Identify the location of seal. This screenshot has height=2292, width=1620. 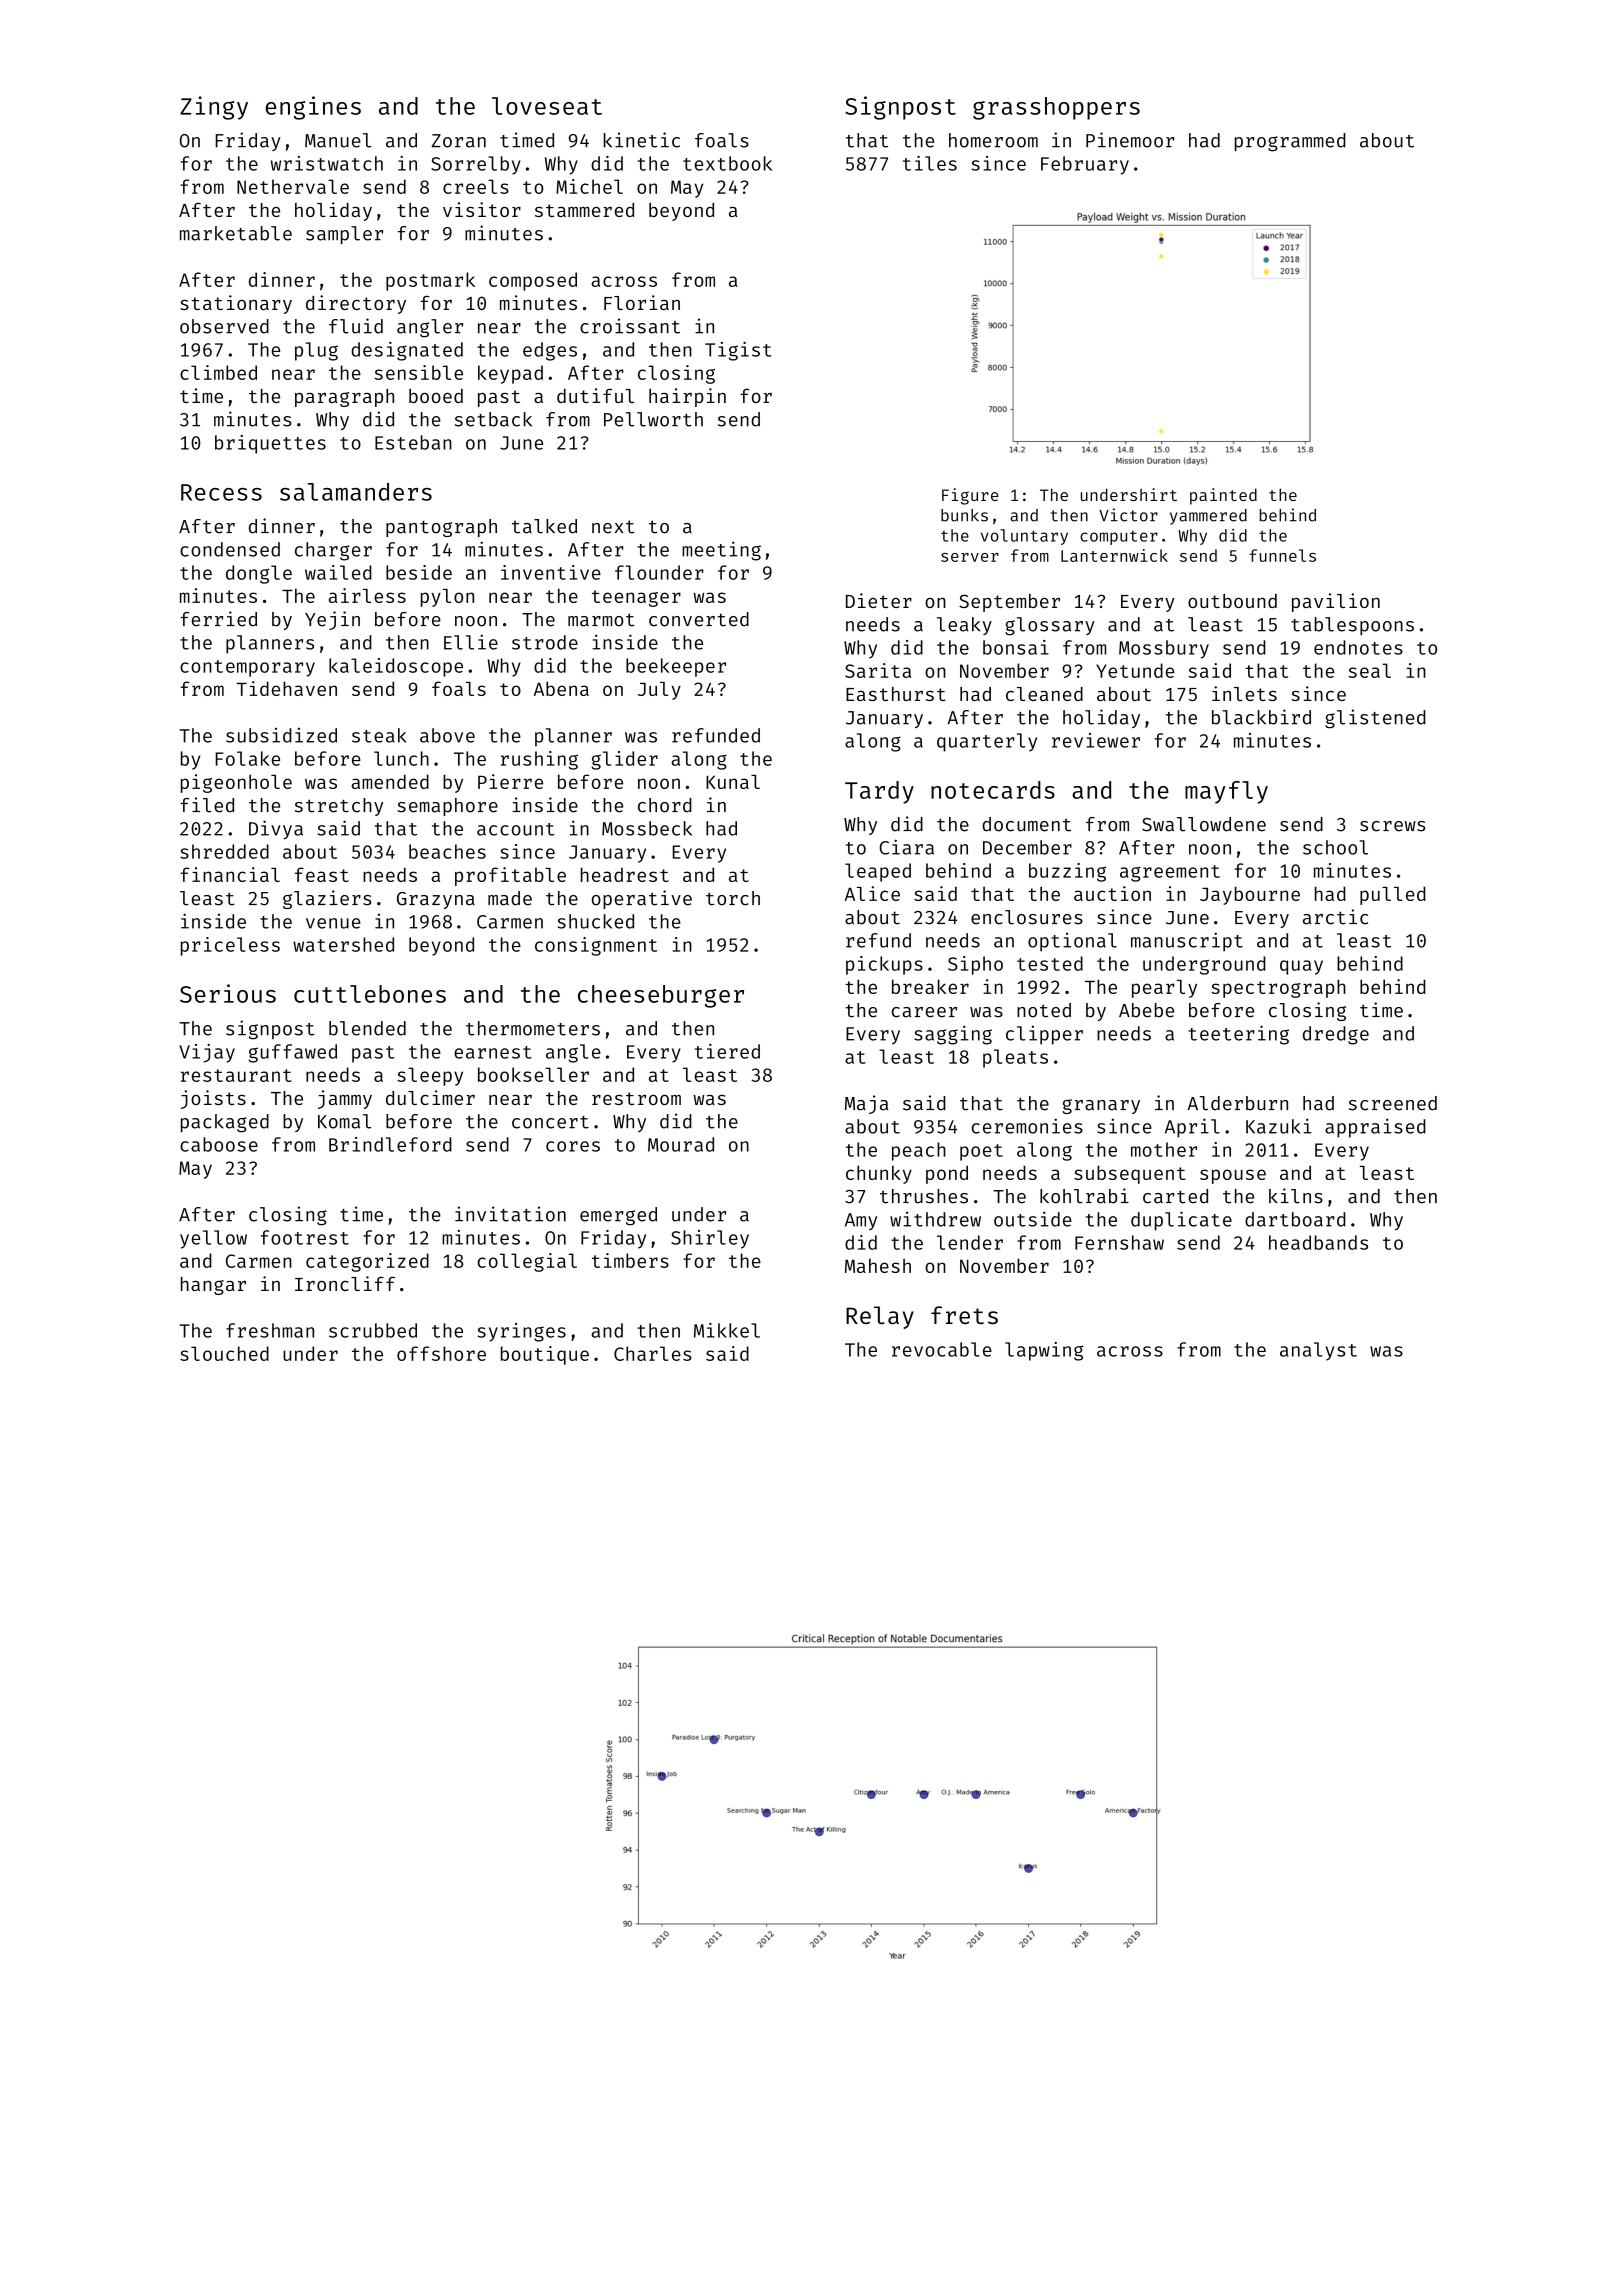
(1370, 670).
